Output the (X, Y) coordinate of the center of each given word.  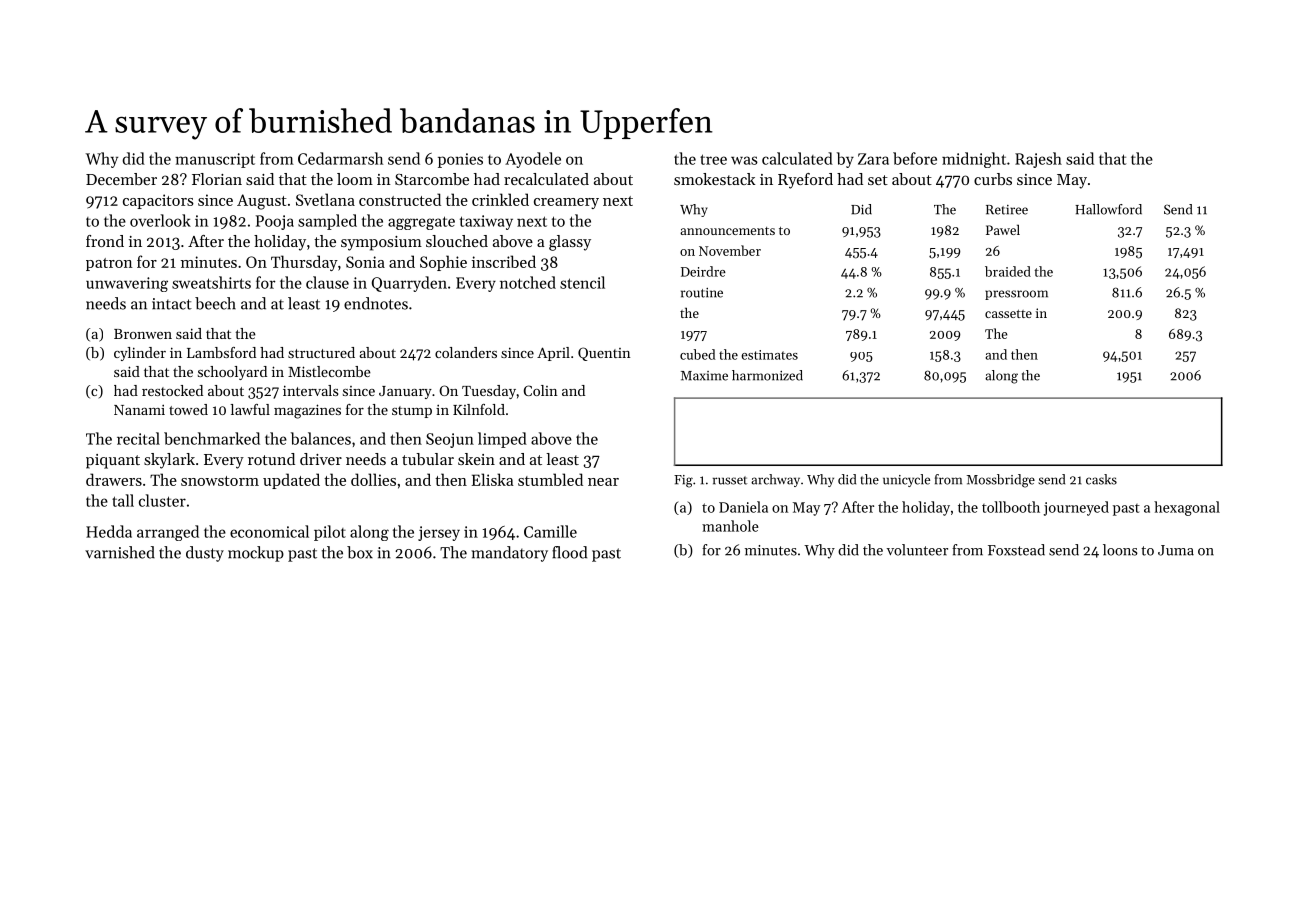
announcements (727, 231)
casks (1101, 479)
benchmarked (212, 438)
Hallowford (1108, 209)
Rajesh (1038, 160)
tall (123, 500)
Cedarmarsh (340, 158)
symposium (381, 243)
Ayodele (533, 160)
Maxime (704, 376)
